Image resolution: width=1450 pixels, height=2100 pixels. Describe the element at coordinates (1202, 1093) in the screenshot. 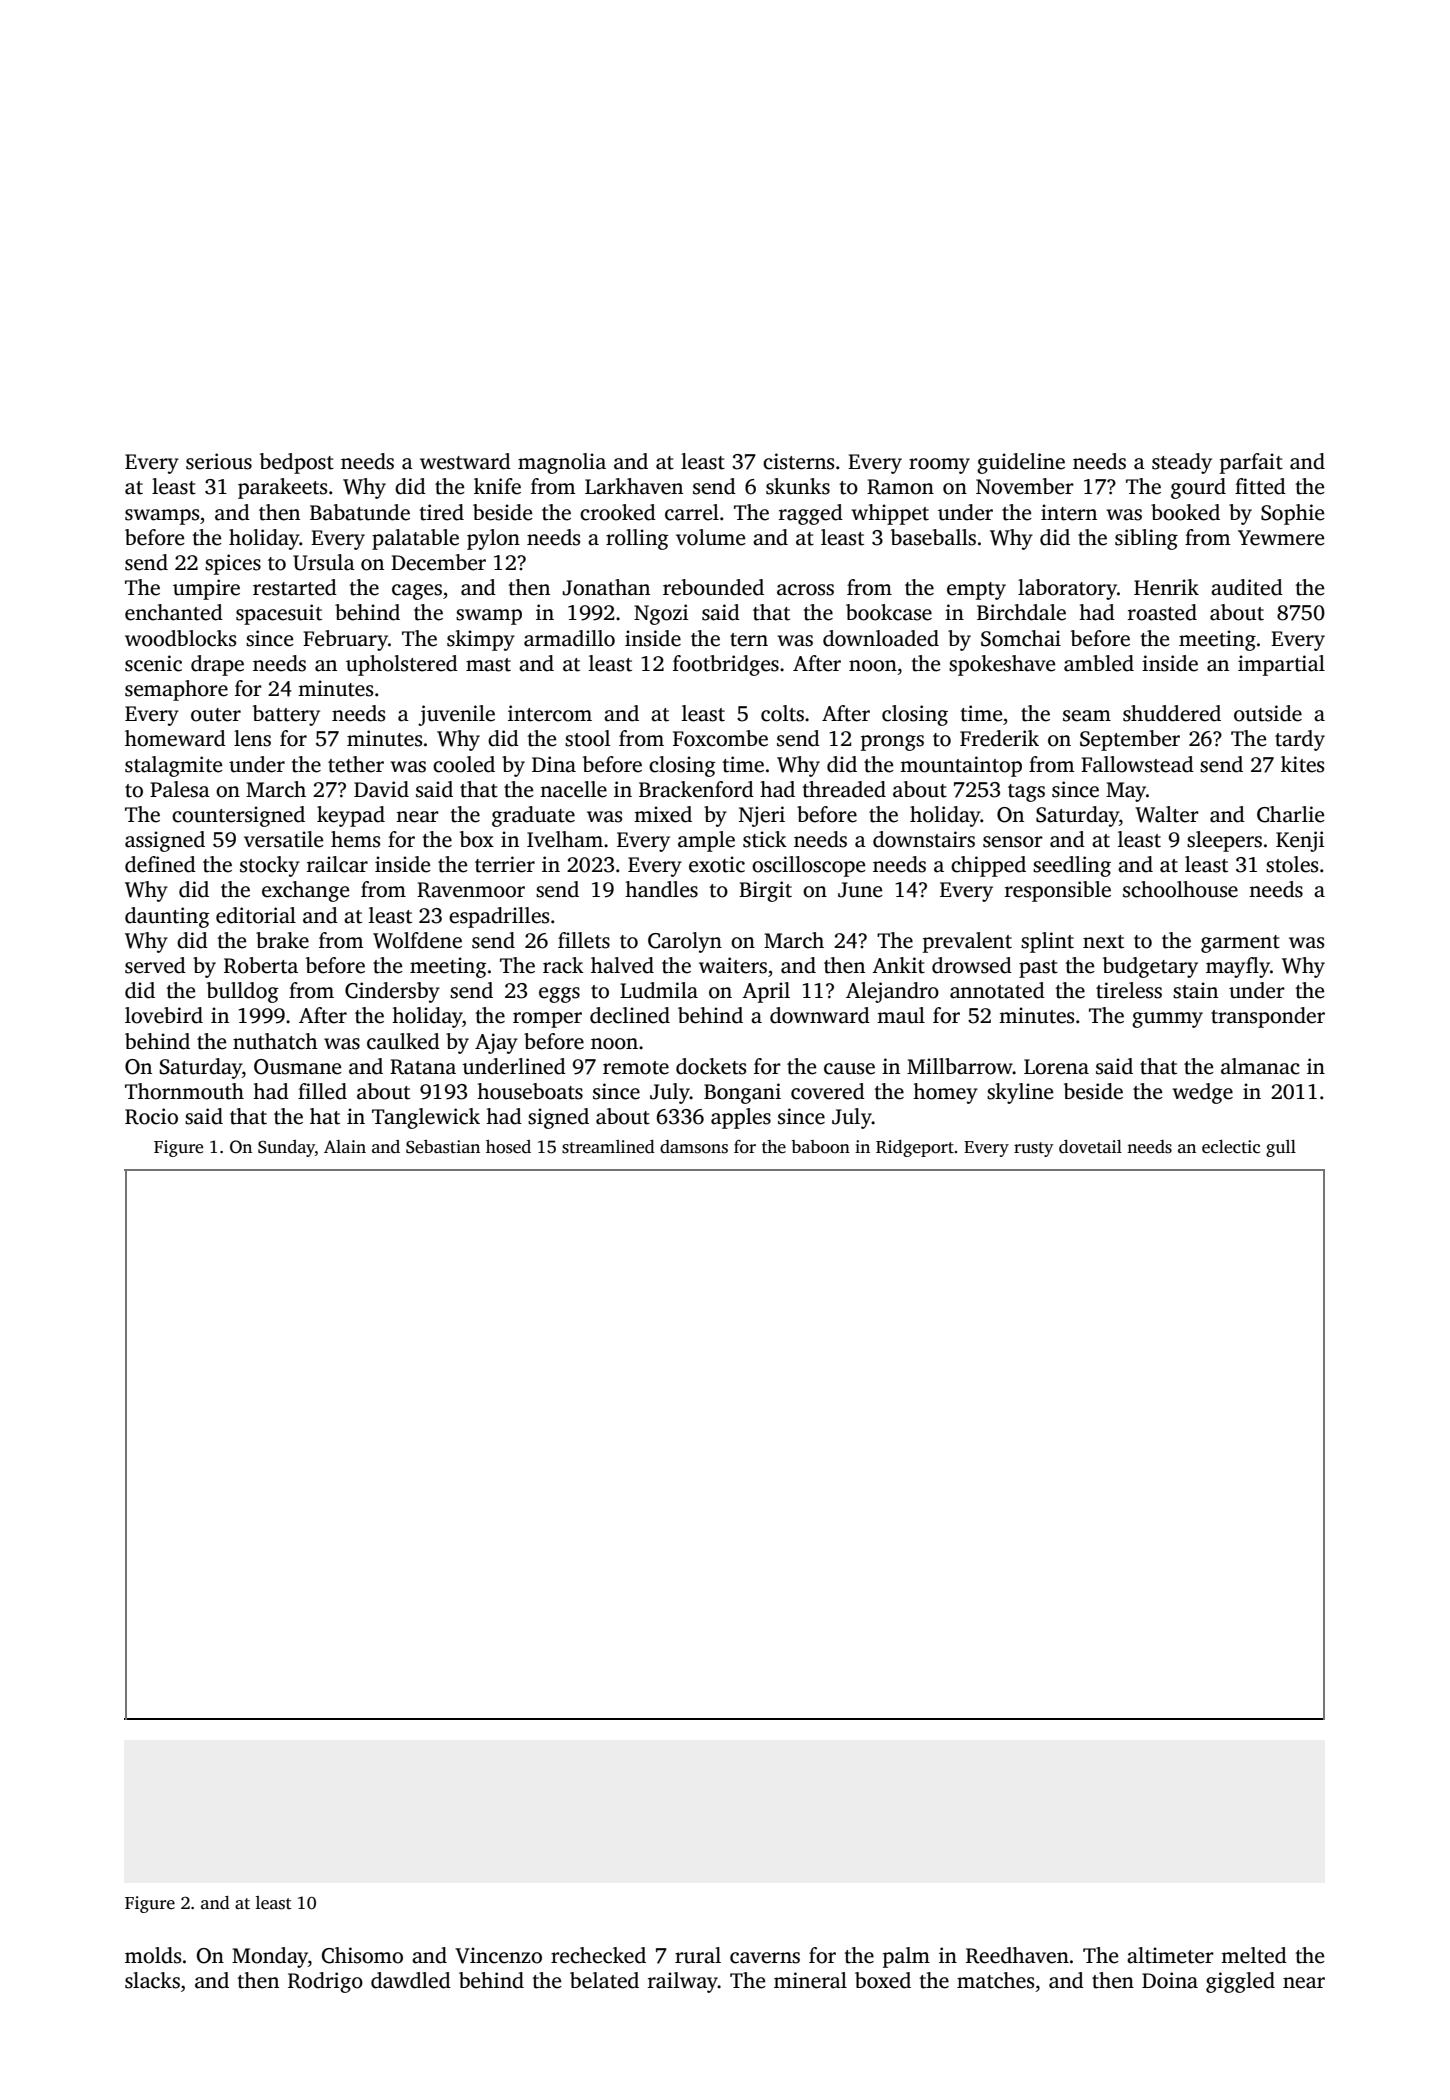

I see `wedge` at that location.
